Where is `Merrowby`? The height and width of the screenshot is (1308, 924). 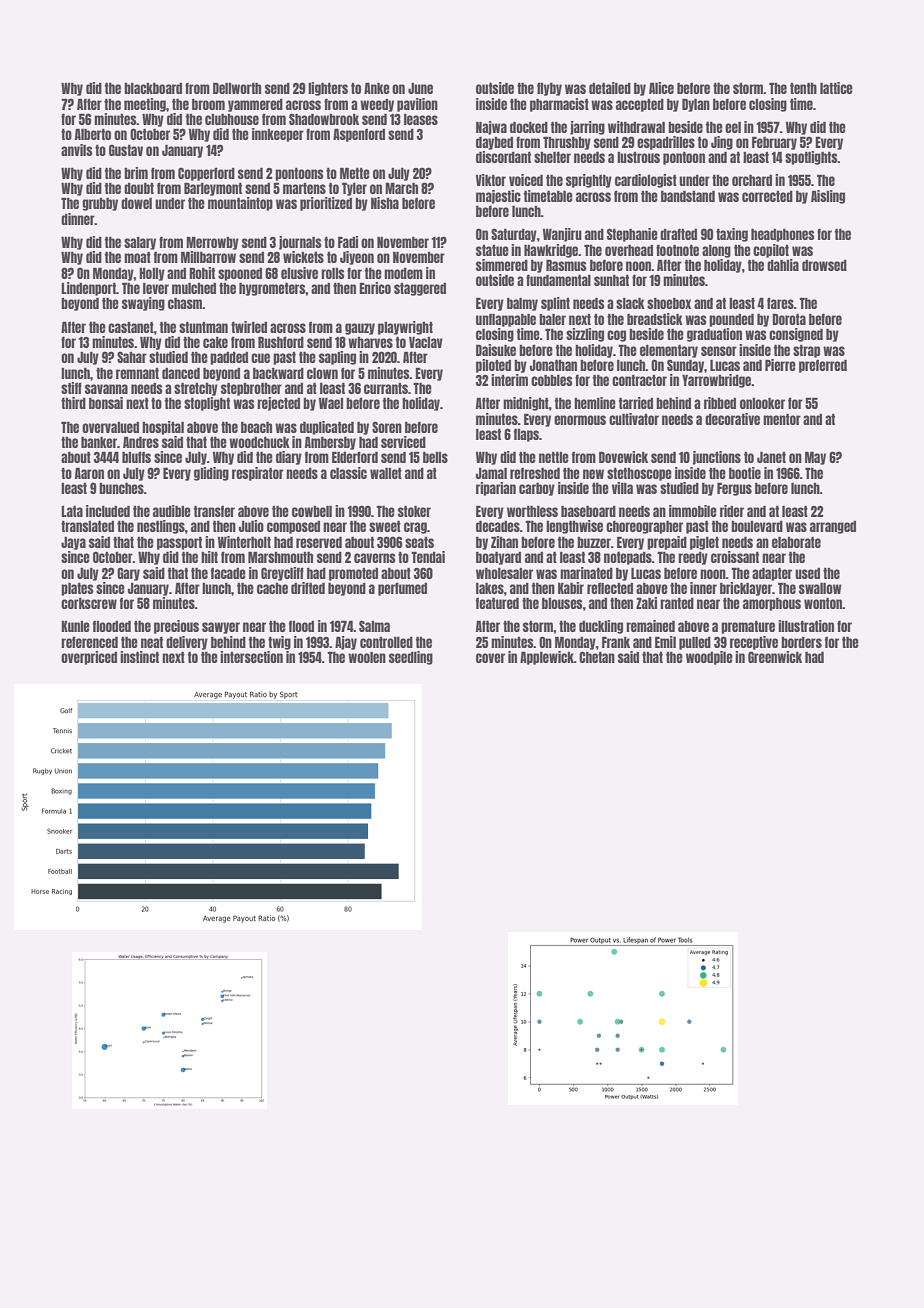 Merrowby is located at coordinates (212, 243).
